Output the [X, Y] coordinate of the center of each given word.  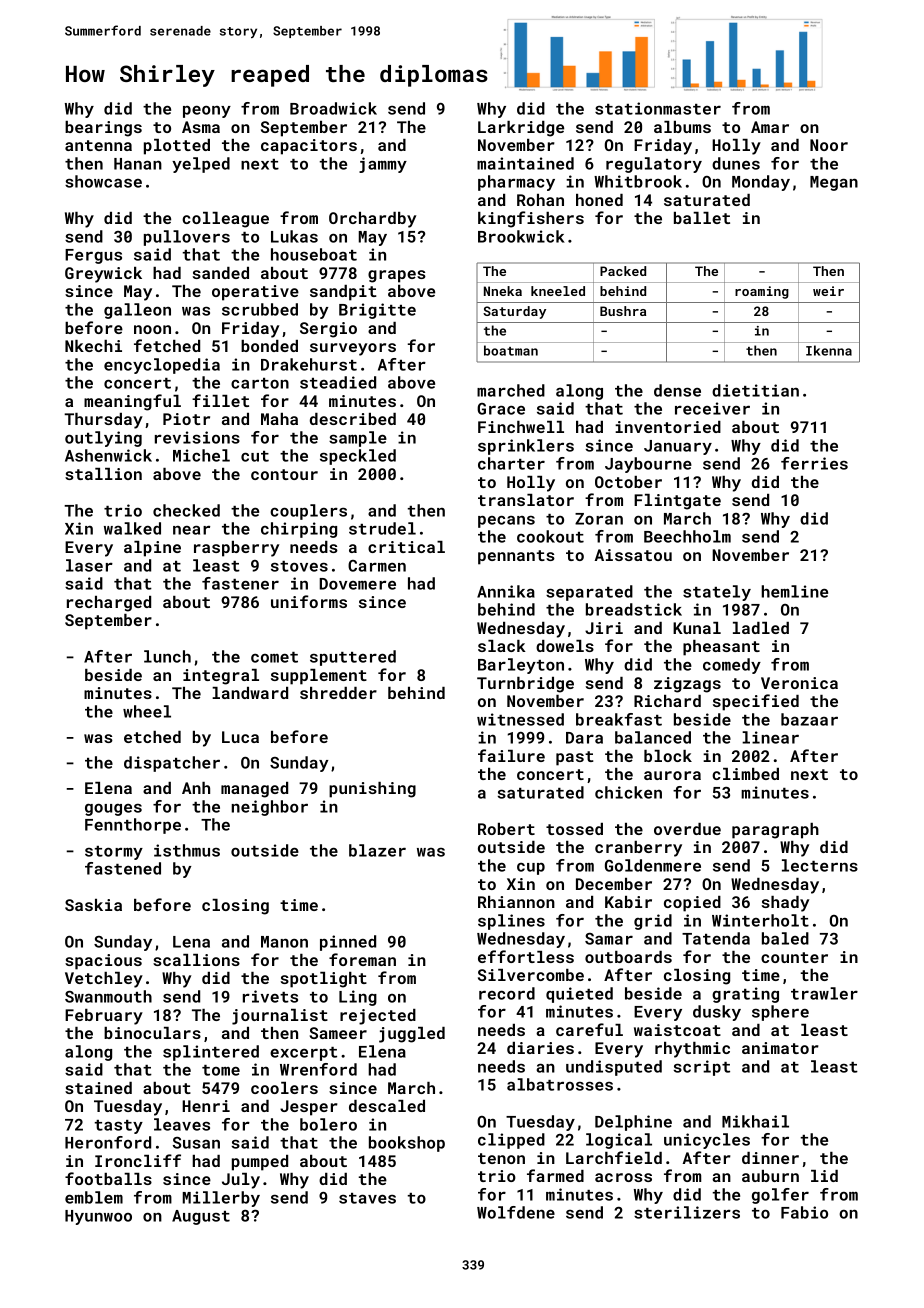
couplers [308, 512]
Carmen [377, 566]
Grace [501, 409]
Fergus [93, 256]
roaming [762, 292]
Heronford [108, 1142]
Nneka [503, 291]
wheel [147, 711]
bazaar [809, 719]
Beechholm [687, 536]
